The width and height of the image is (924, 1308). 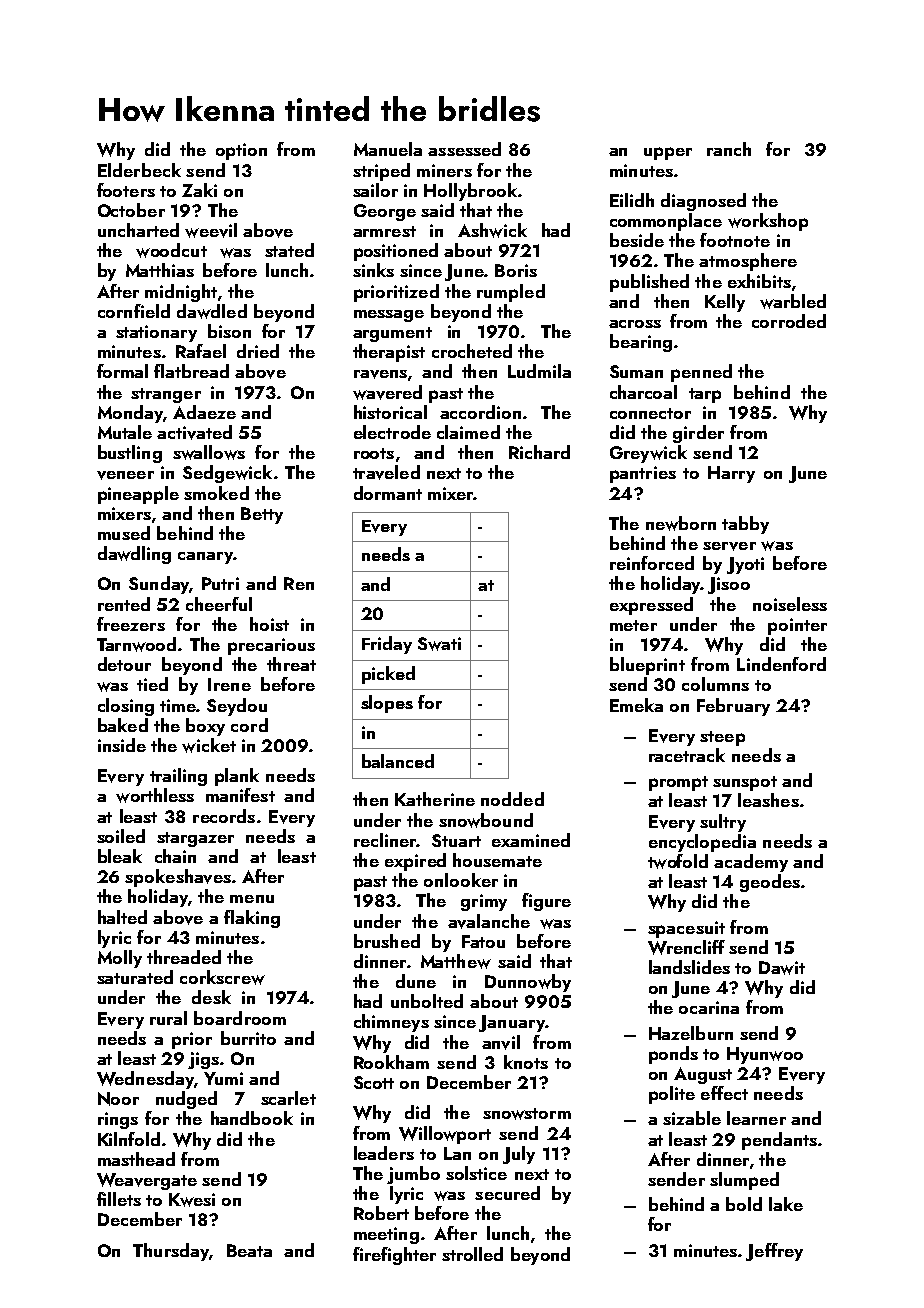 I want to click on blueprint, so click(x=647, y=666).
